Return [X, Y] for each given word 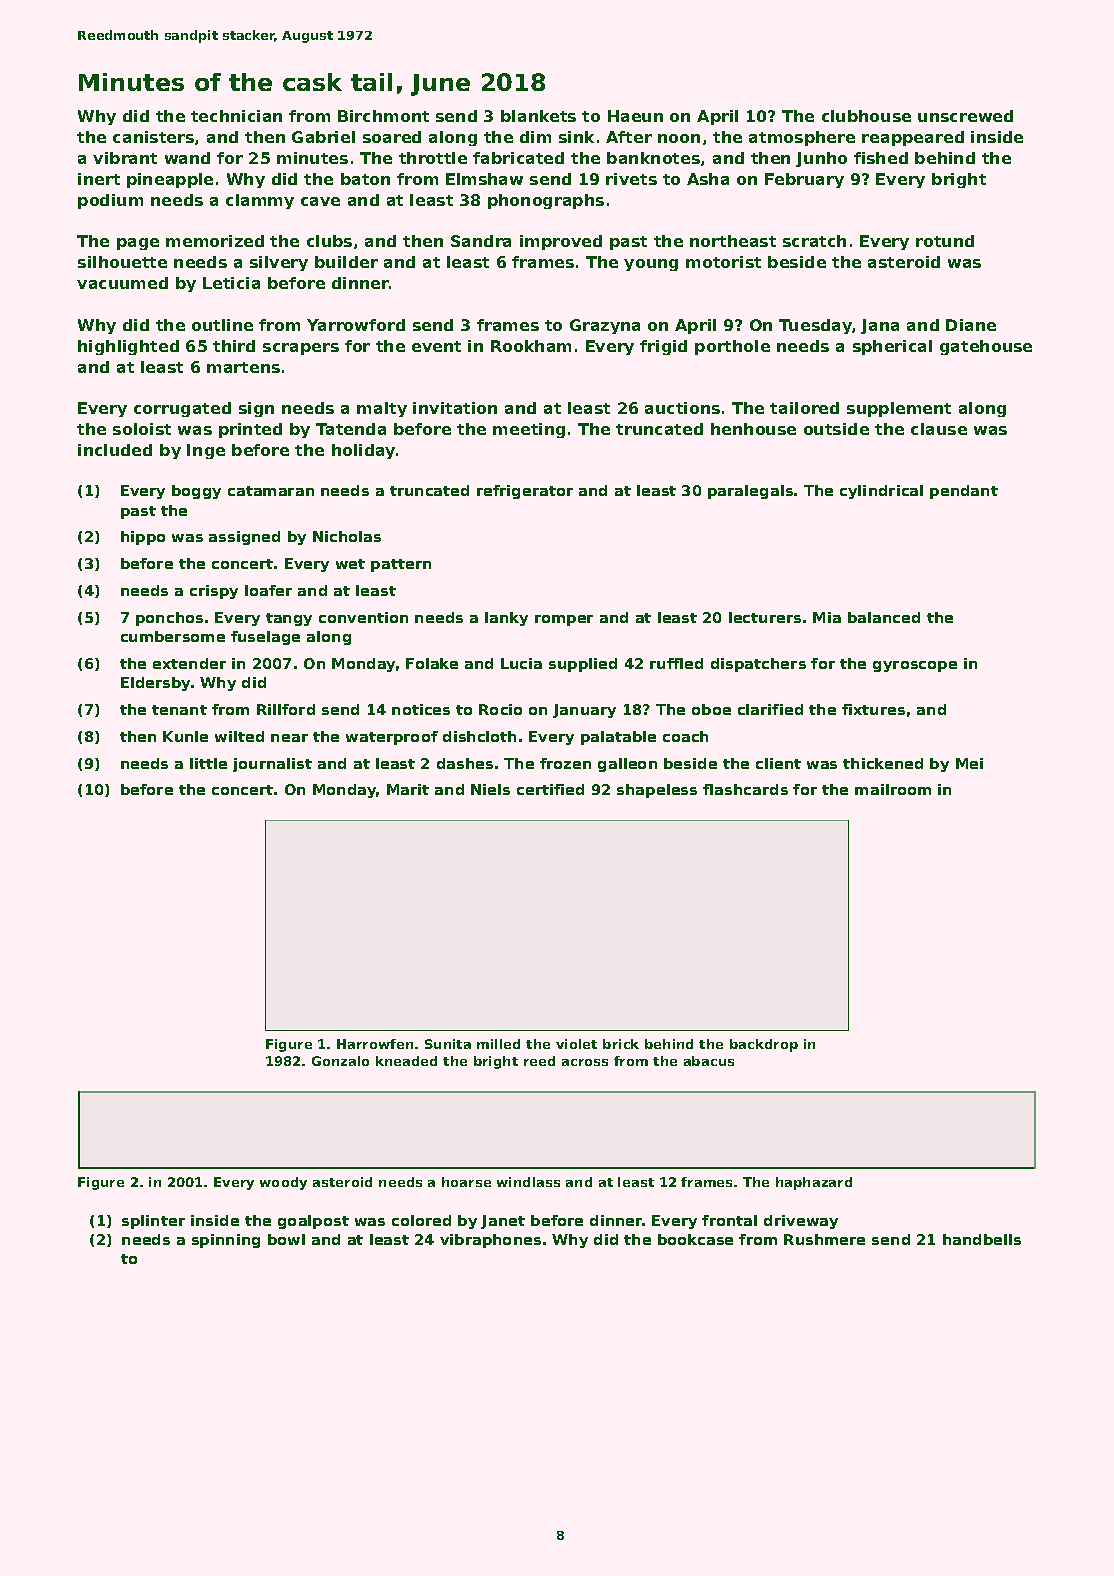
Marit [408, 789]
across [585, 1062]
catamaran [271, 491]
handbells [982, 1239]
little [208, 763]
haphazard [814, 1183]
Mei [969, 763]
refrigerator [525, 492]
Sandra [481, 241]
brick [621, 1044]
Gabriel [323, 137]
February [804, 180]
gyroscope [915, 666]
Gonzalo [340, 1061]
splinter [153, 1222]
